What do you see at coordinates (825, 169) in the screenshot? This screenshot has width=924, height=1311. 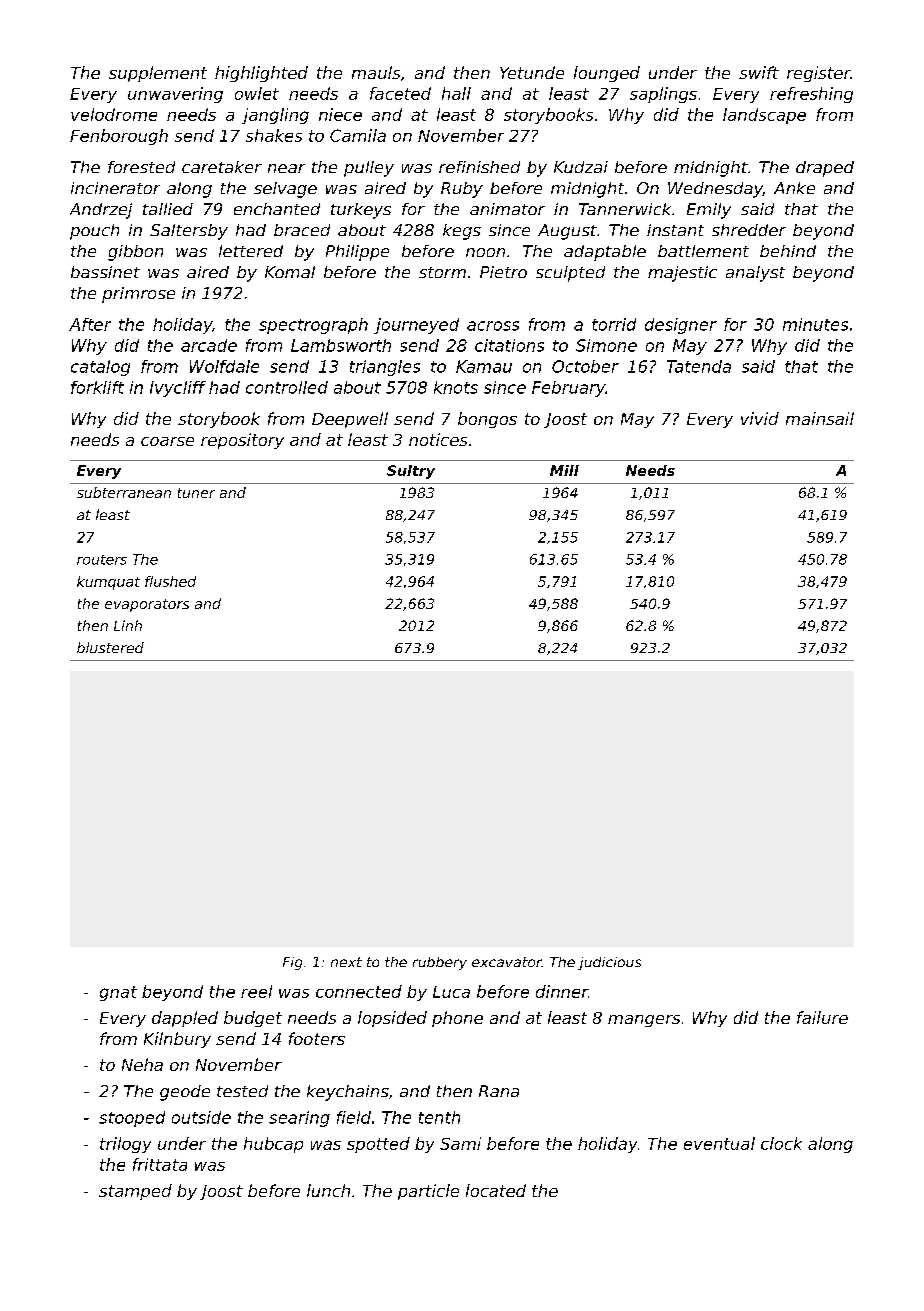 I see `draped` at bounding box center [825, 169].
